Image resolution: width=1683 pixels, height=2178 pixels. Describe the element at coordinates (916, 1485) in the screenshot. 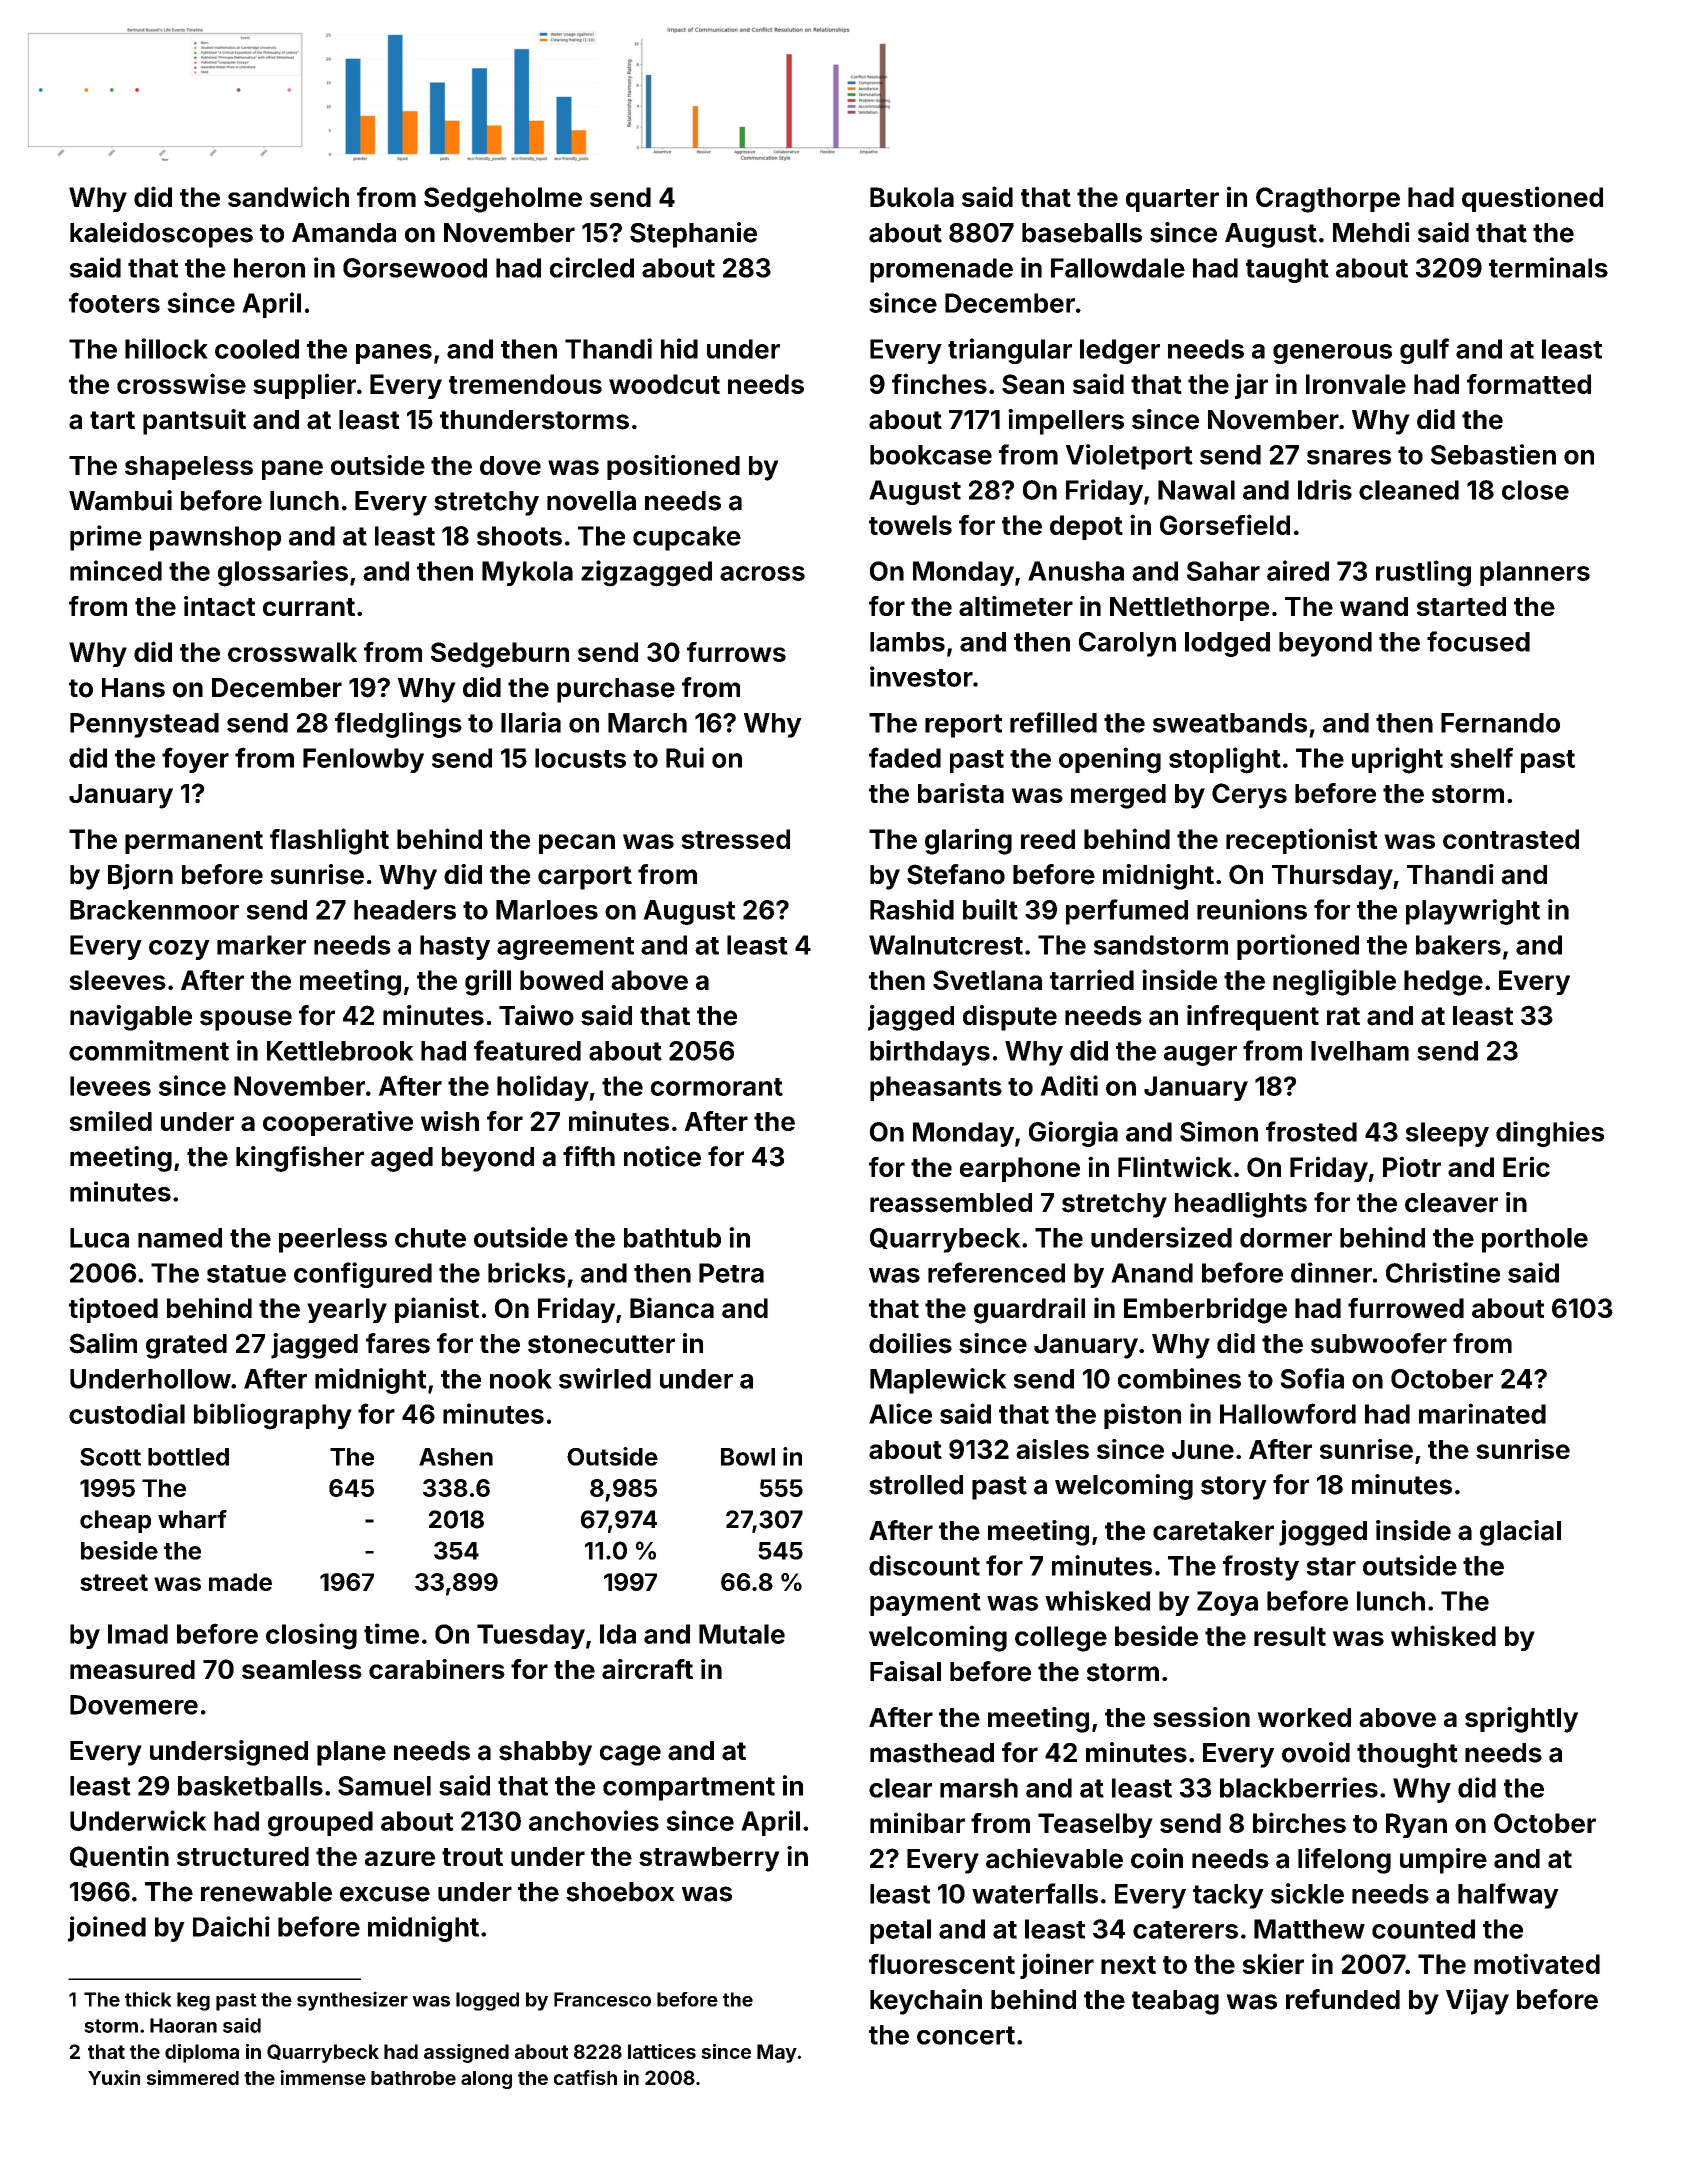

I see `strolled` at that location.
